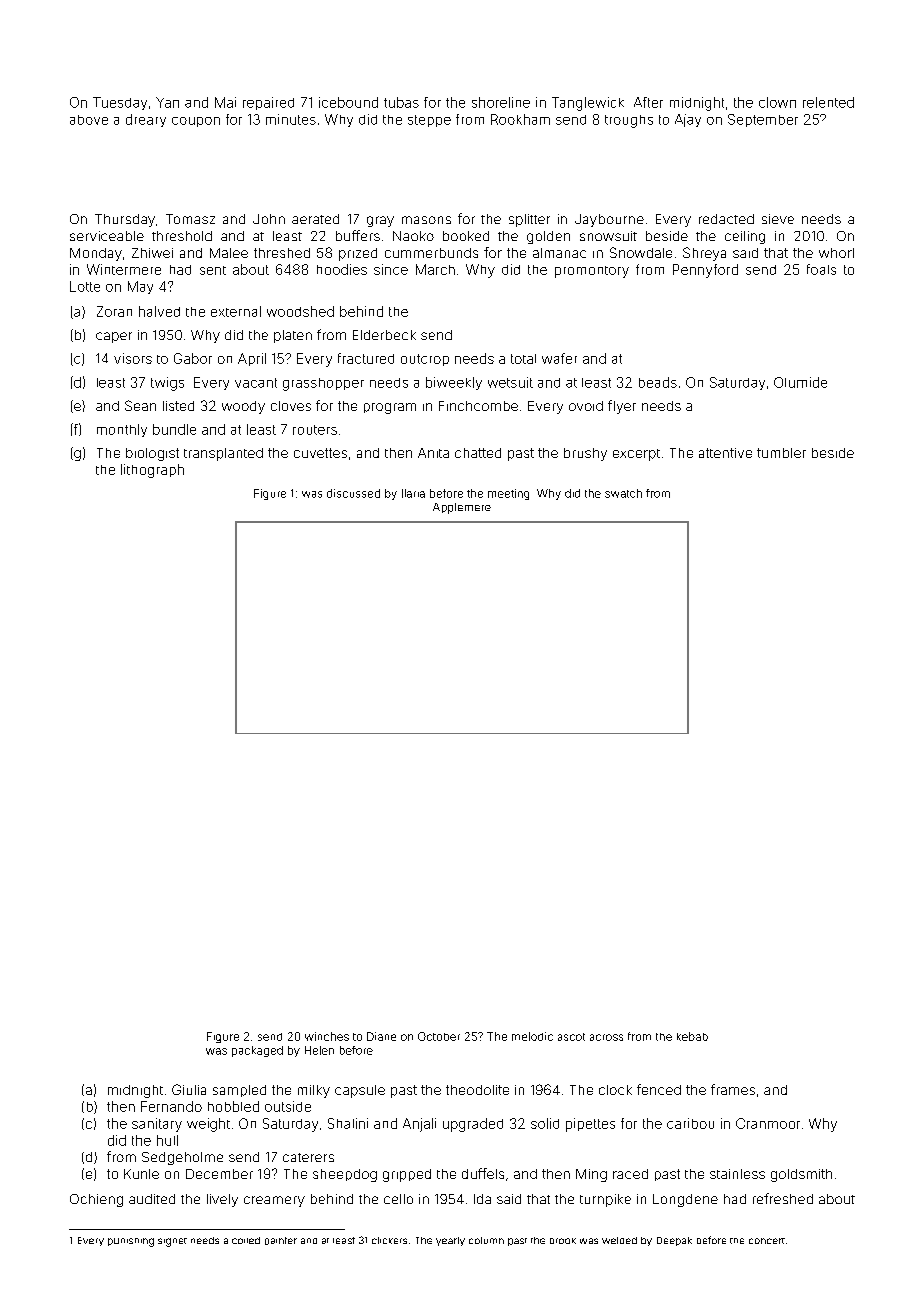 The height and width of the screenshot is (1308, 924). Describe the element at coordinates (425, 360) in the screenshot. I see `outcrop` at that location.
